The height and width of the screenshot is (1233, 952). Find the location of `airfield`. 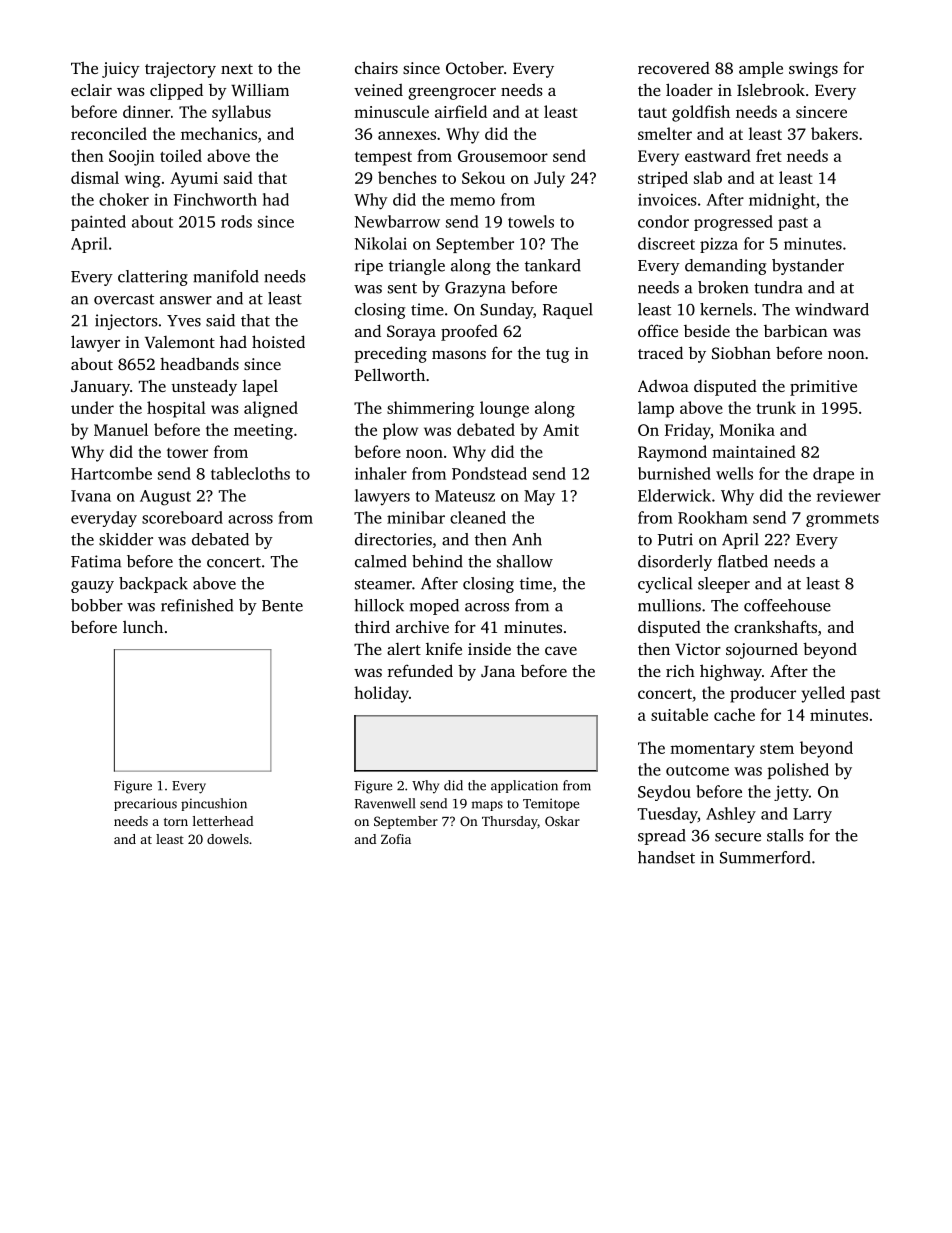

airfield is located at coordinates (461, 111).
